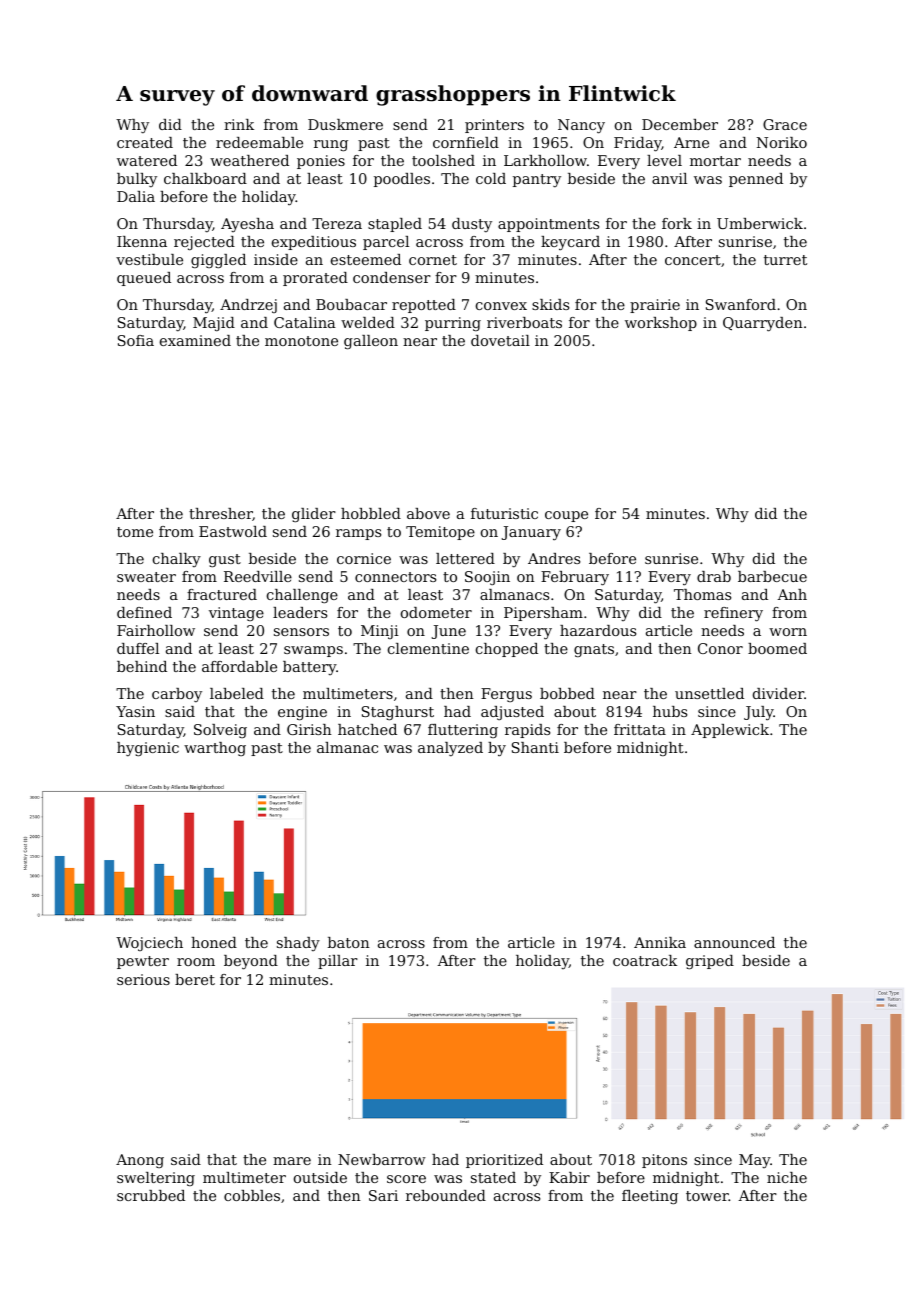 This document has width=924, height=1308. I want to click on coupe, so click(566, 516).
